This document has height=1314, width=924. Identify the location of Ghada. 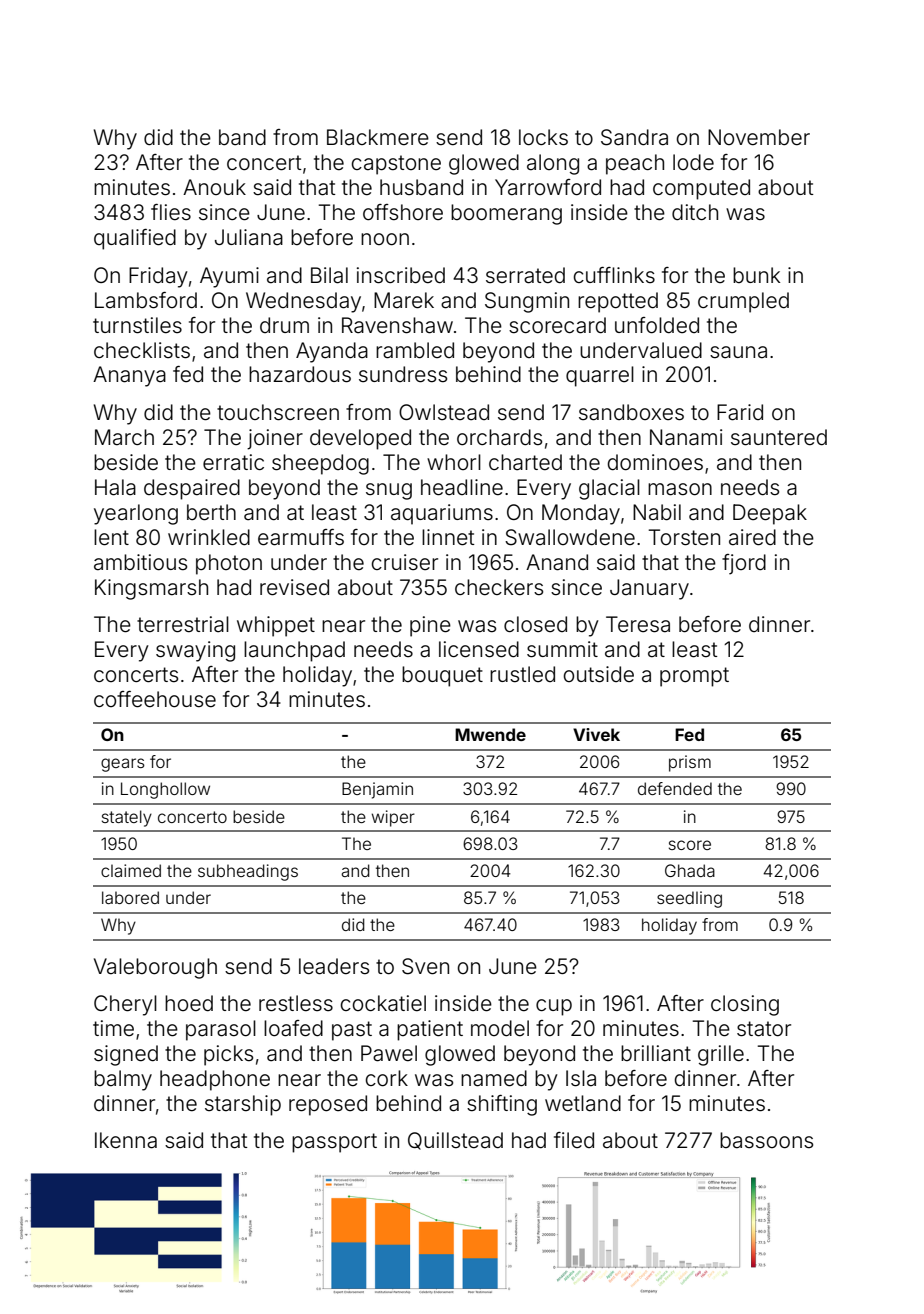
(690, 870).
